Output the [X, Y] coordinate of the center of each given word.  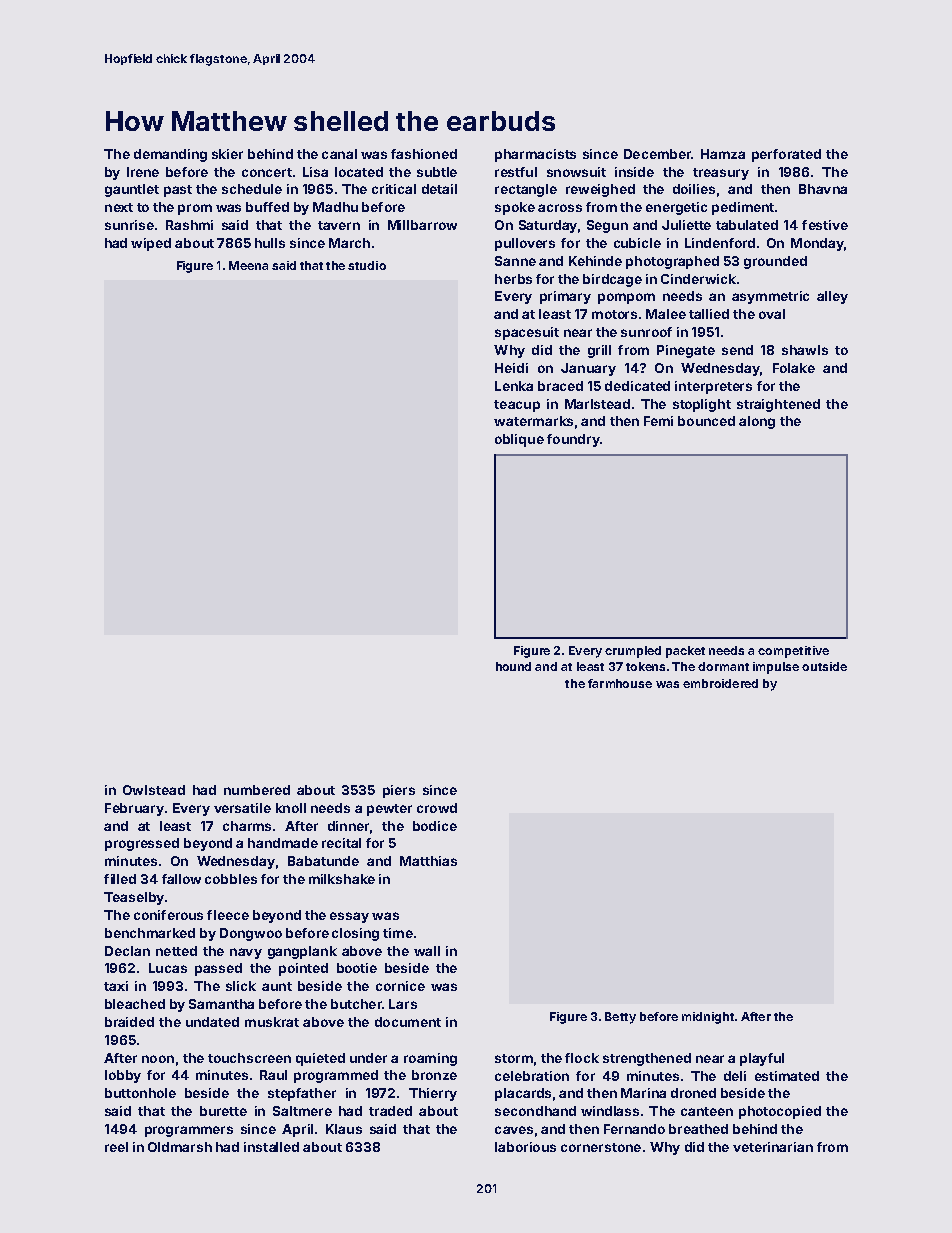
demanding [170, 155]
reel [116, 1147]
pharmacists [535, 155]
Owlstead [154, 790]
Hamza [723, 154]
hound [513, 666]
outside [824, 666]
